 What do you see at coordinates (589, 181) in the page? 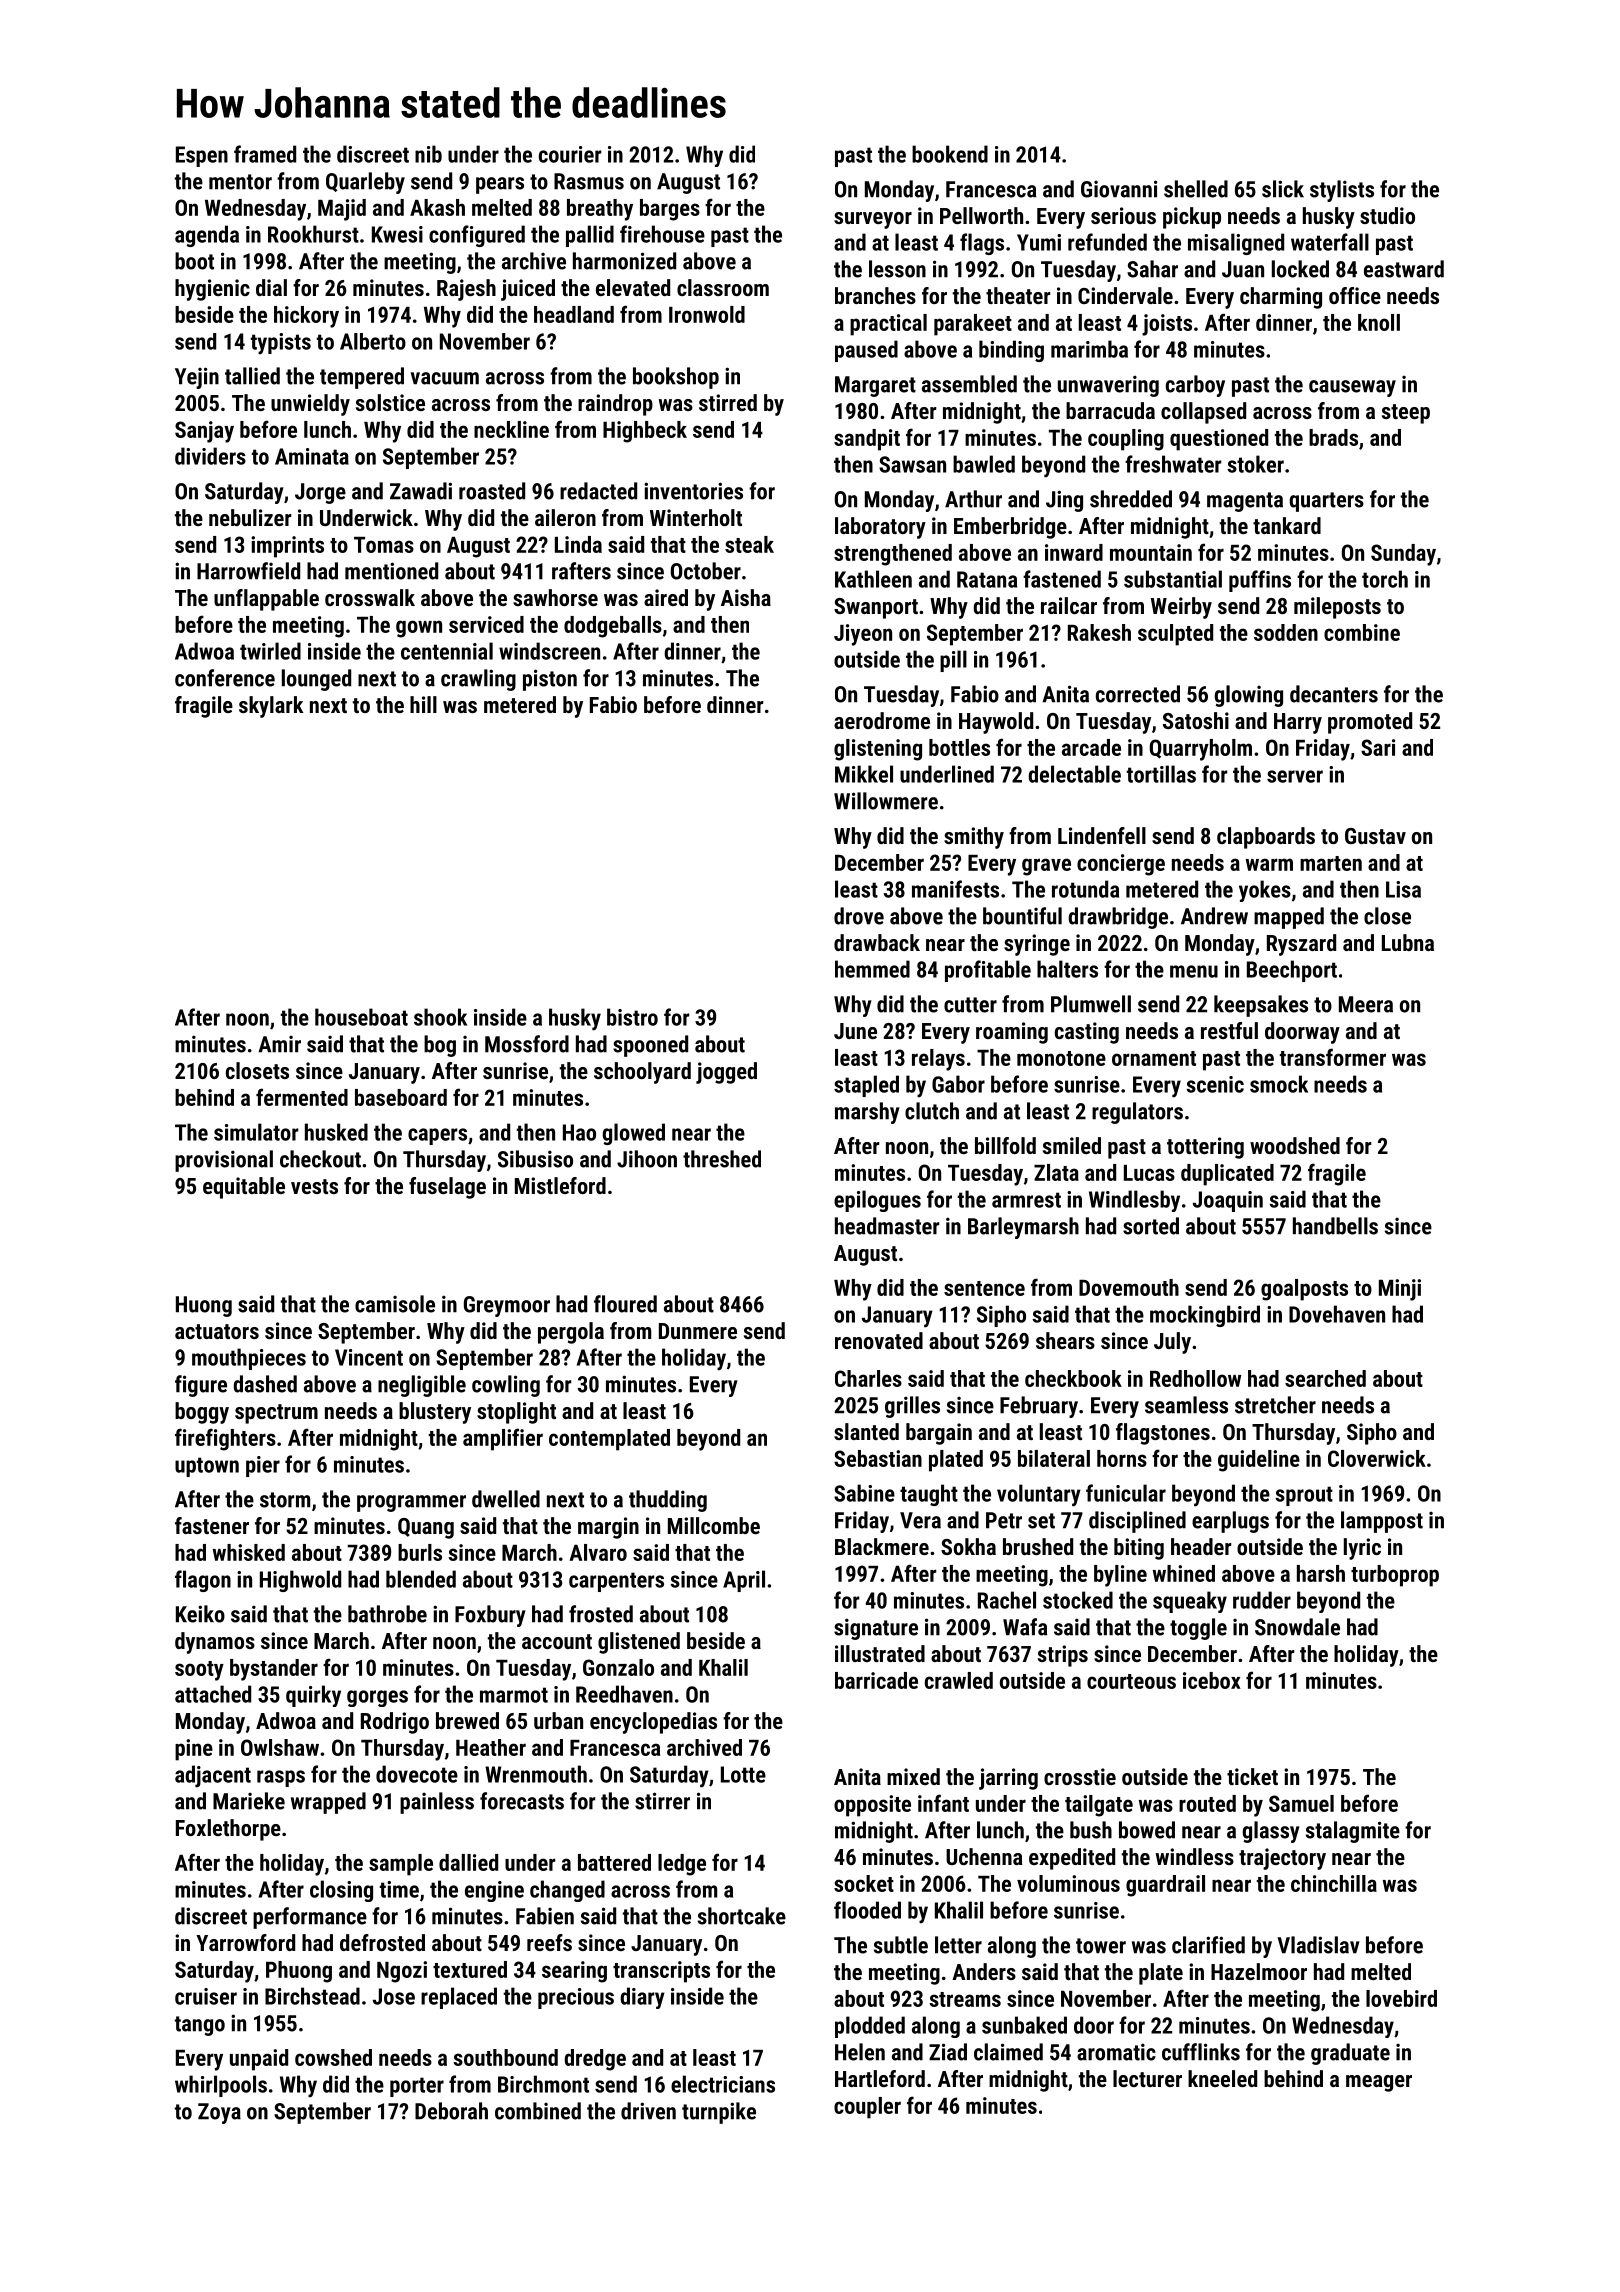
I see `Rasmus` at bounding box center [589, 181].
